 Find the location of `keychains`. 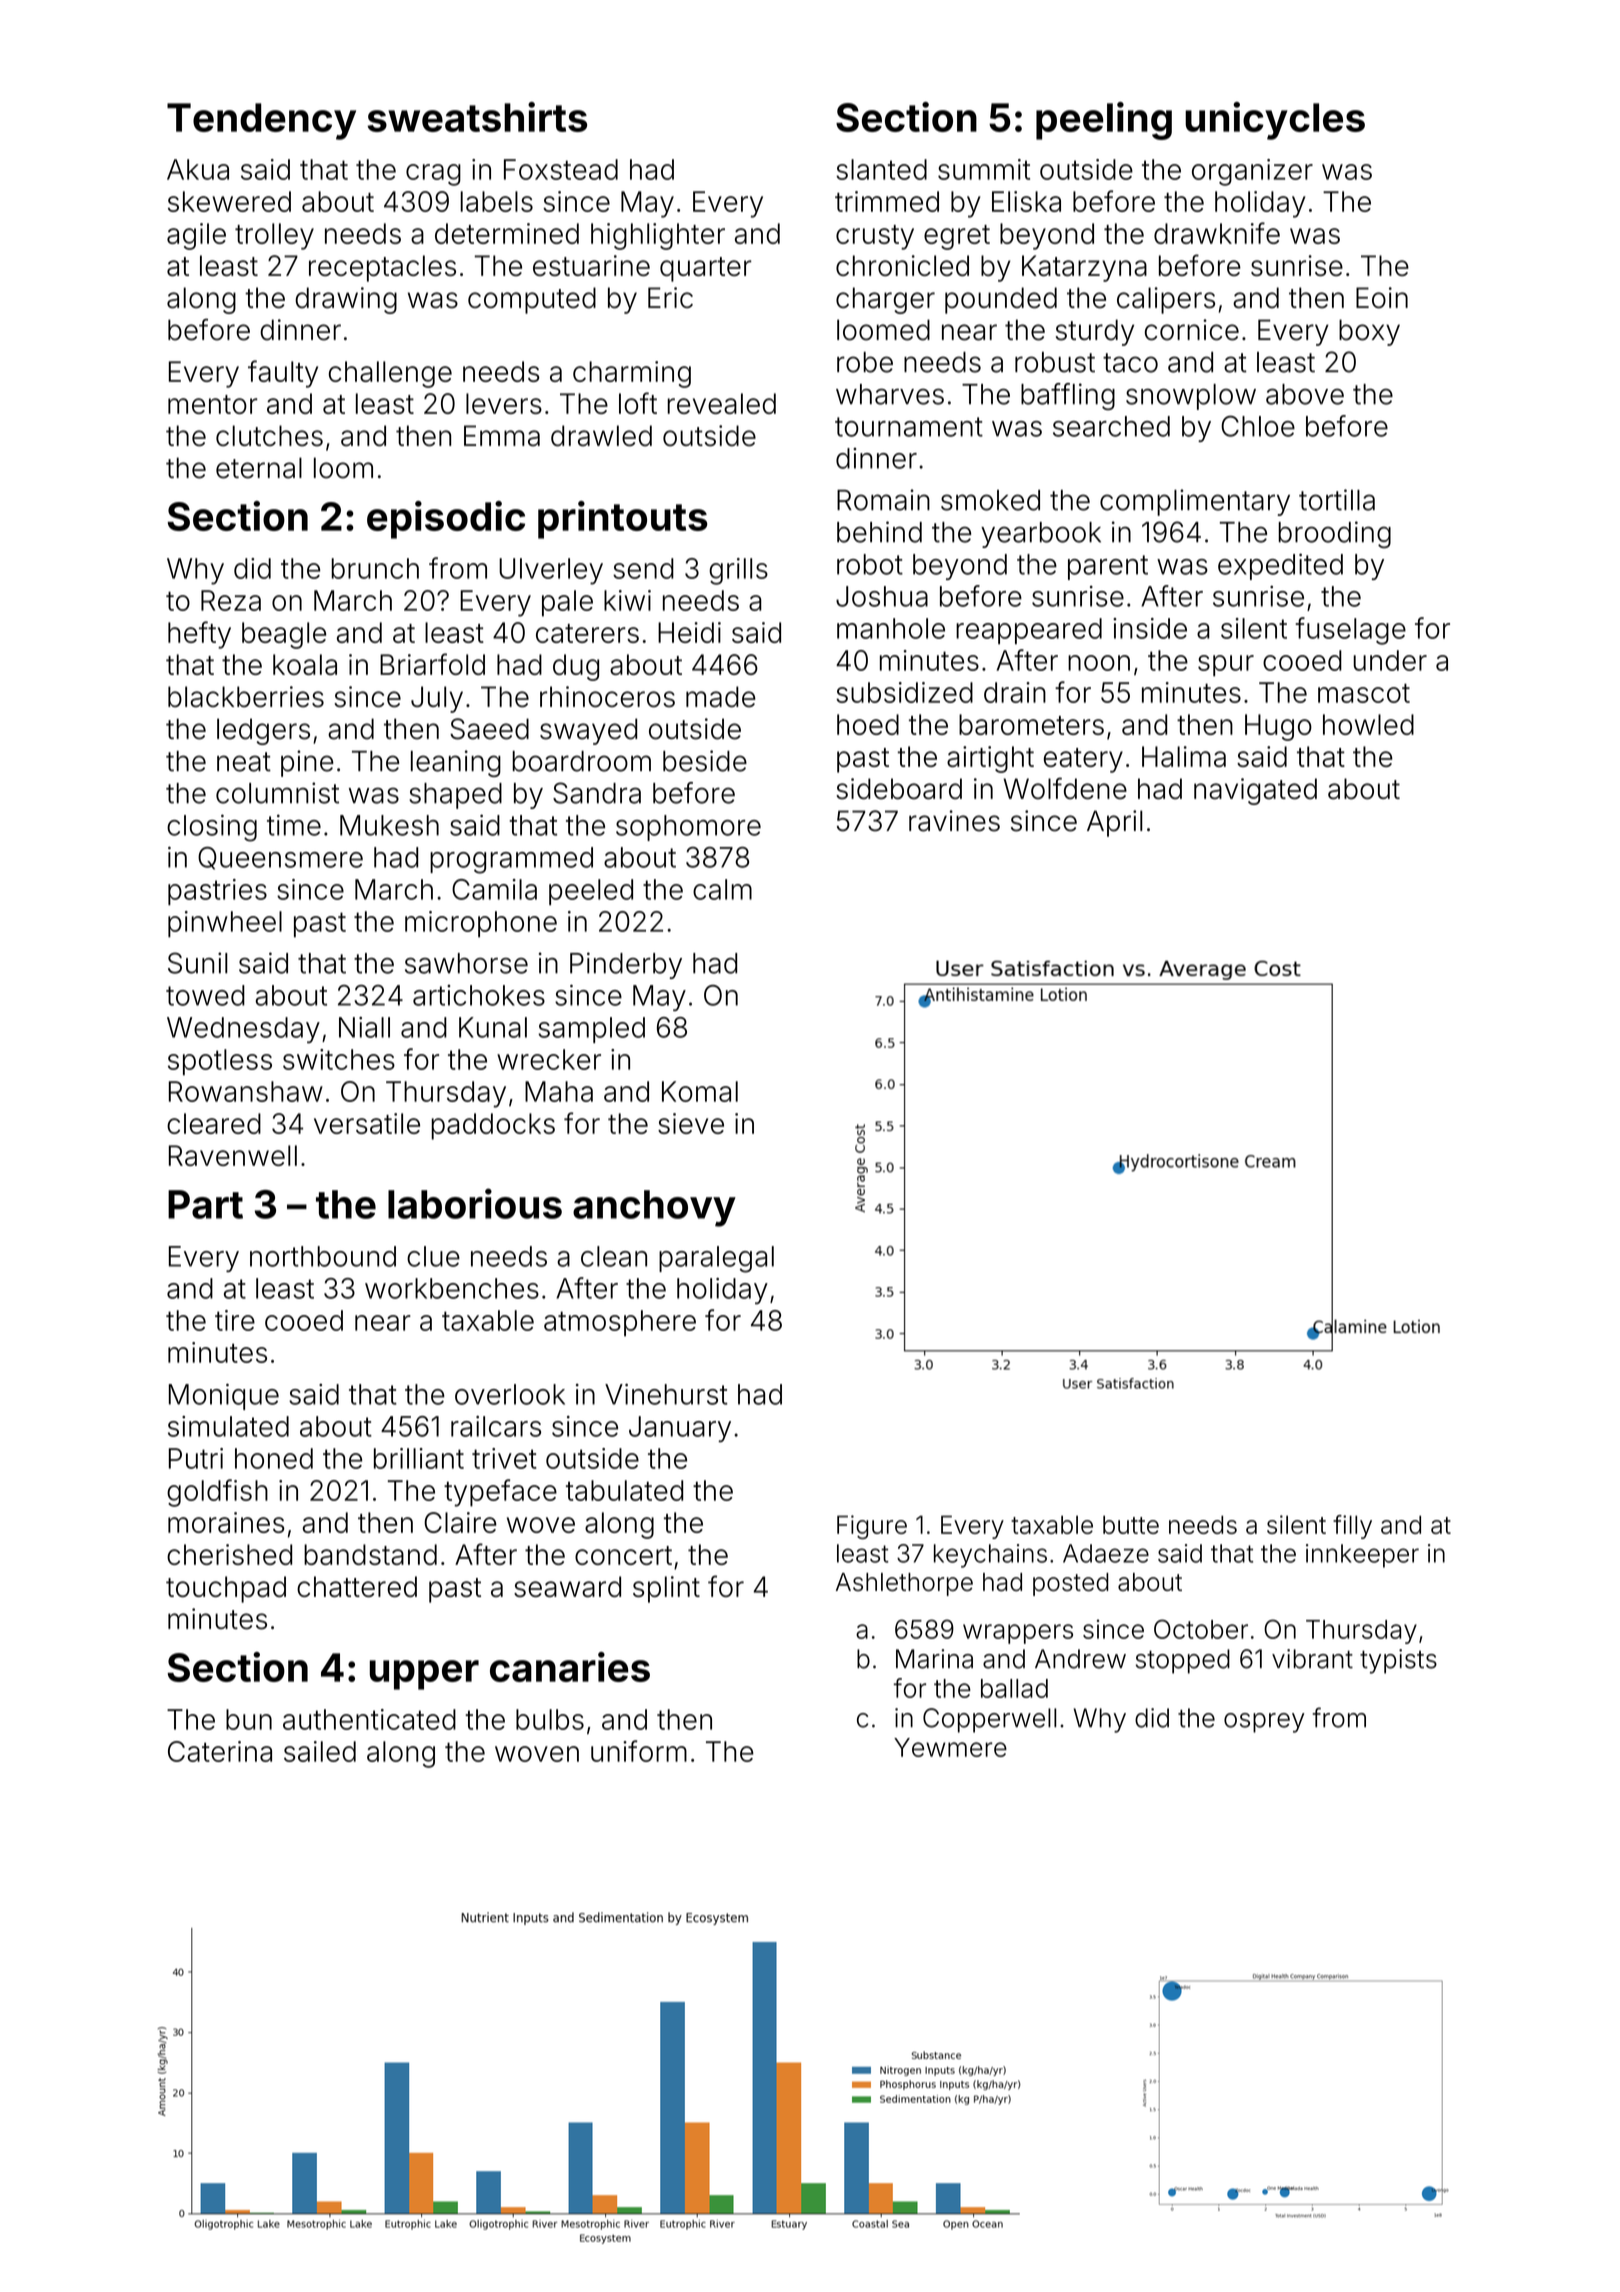

keychains is located at coordinates (990, 1556).
